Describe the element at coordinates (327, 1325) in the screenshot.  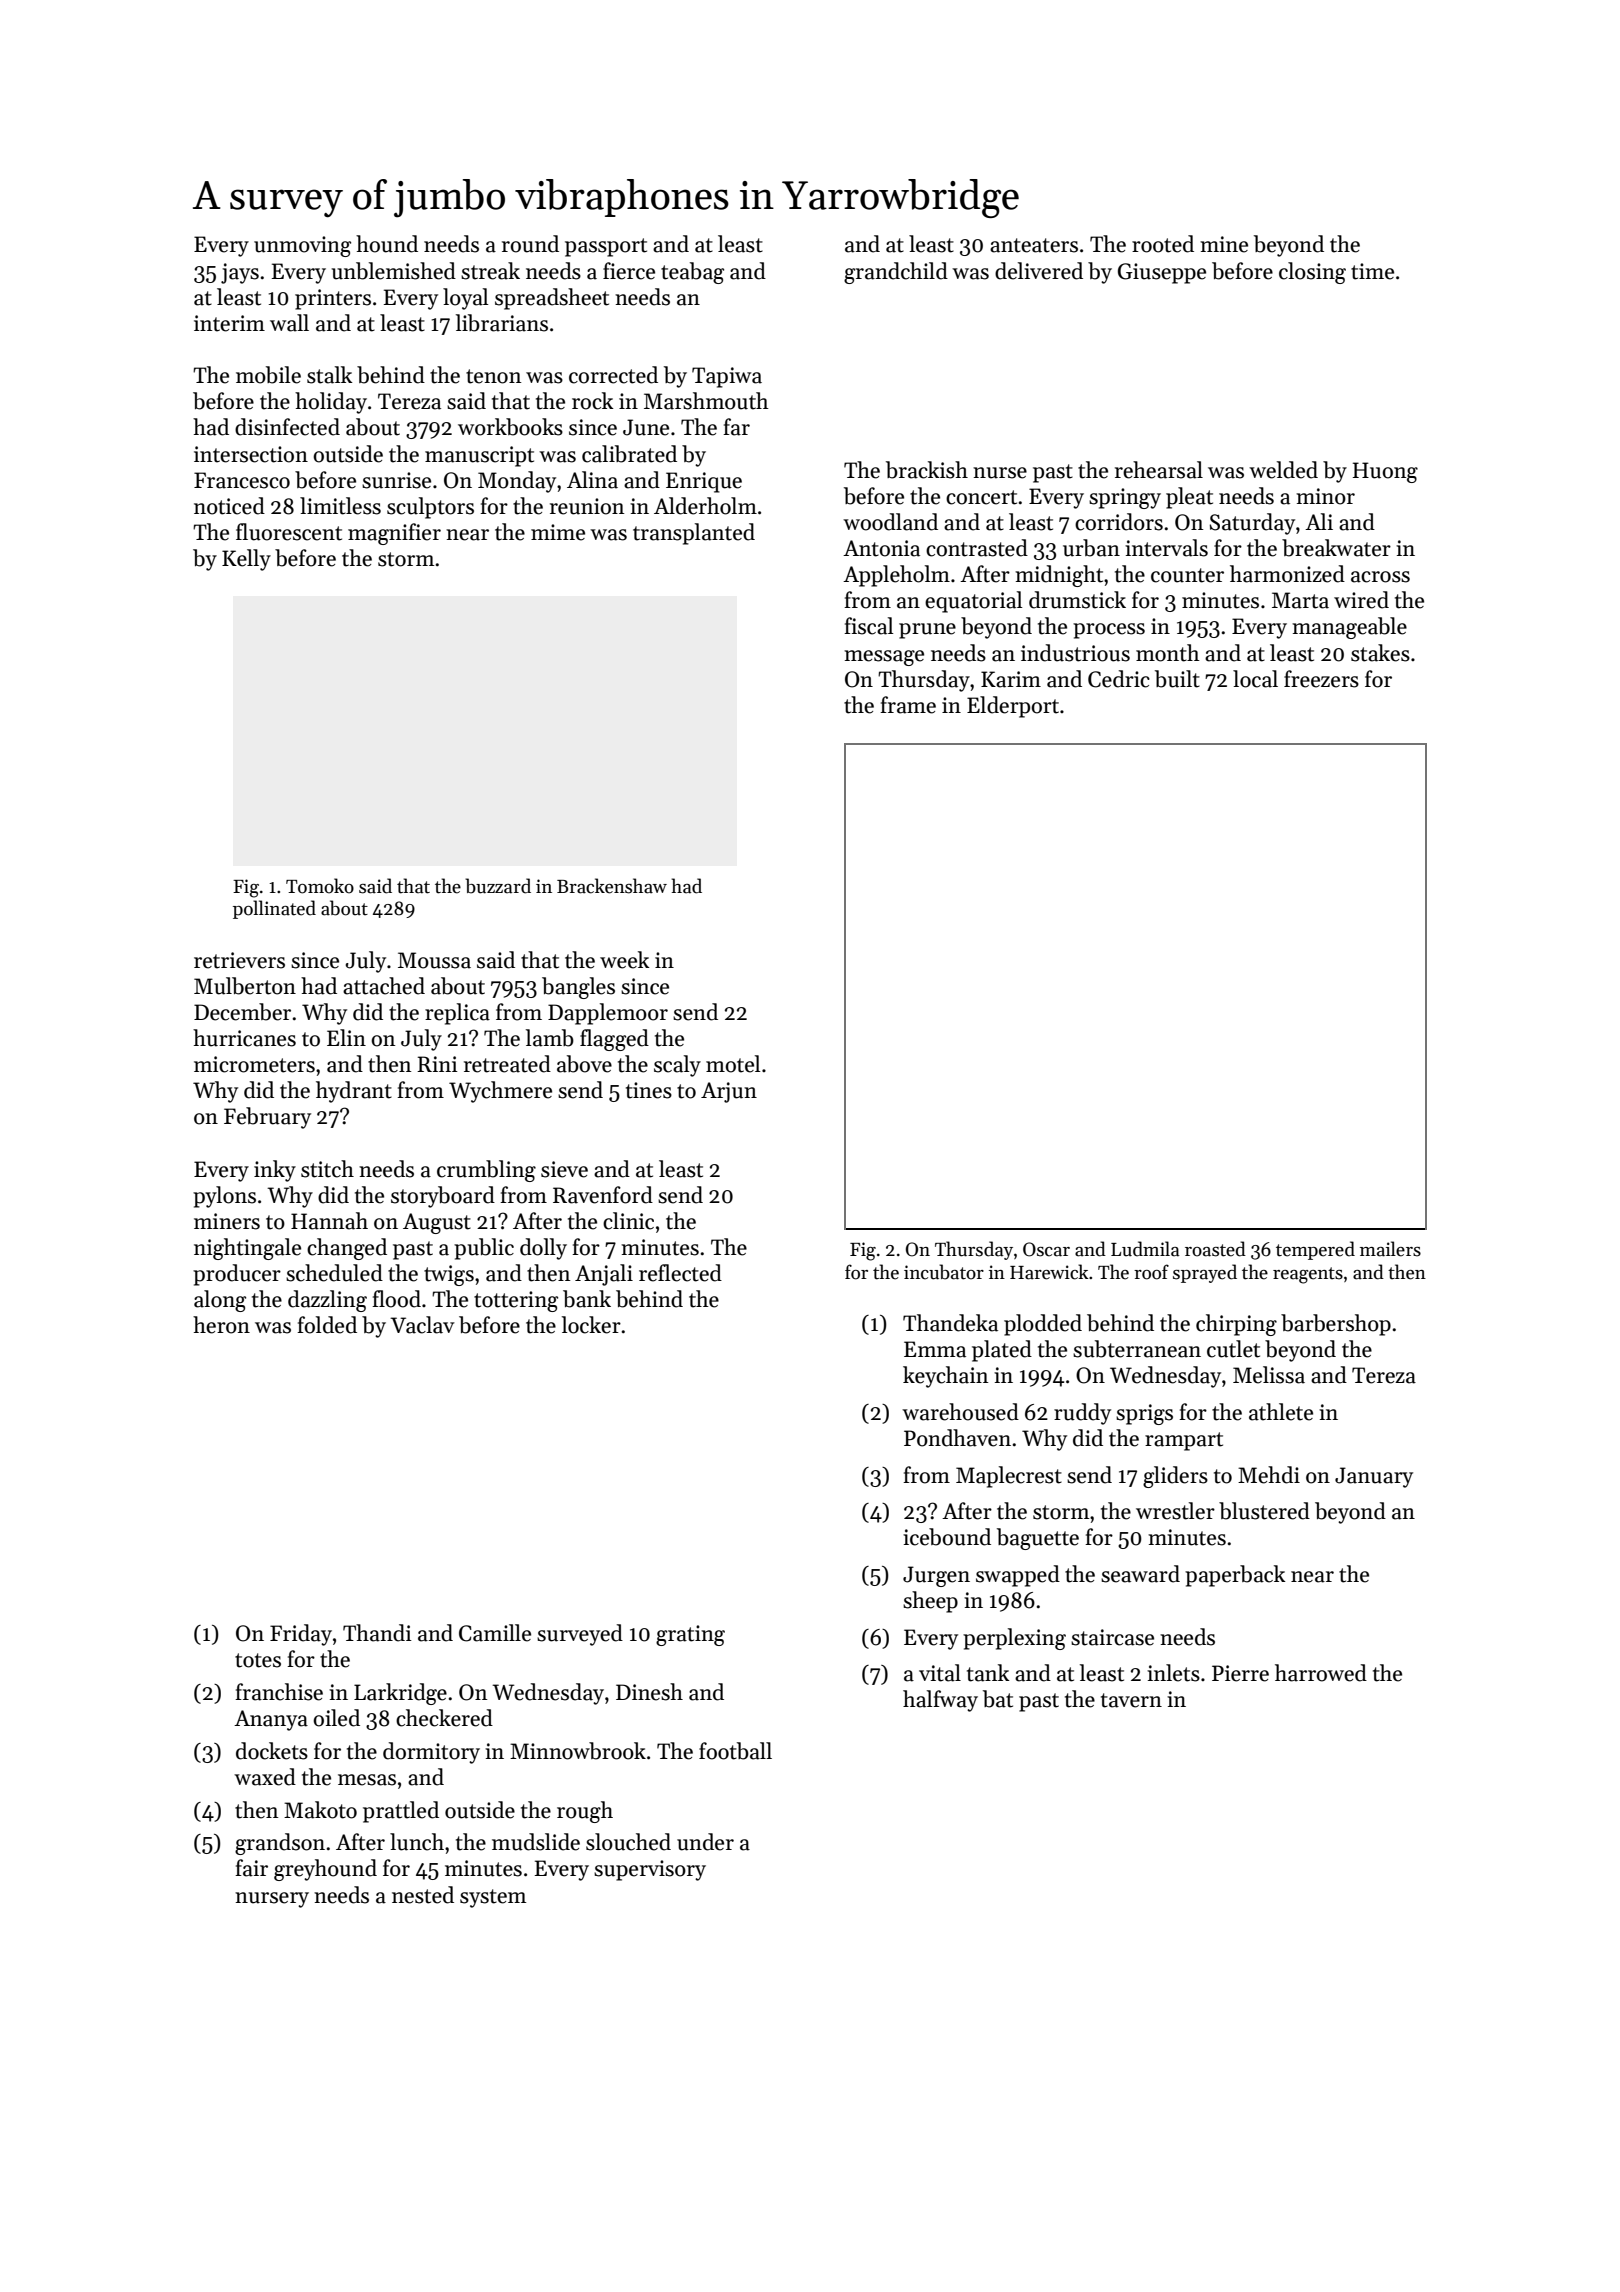
I see `folded` at that location.
